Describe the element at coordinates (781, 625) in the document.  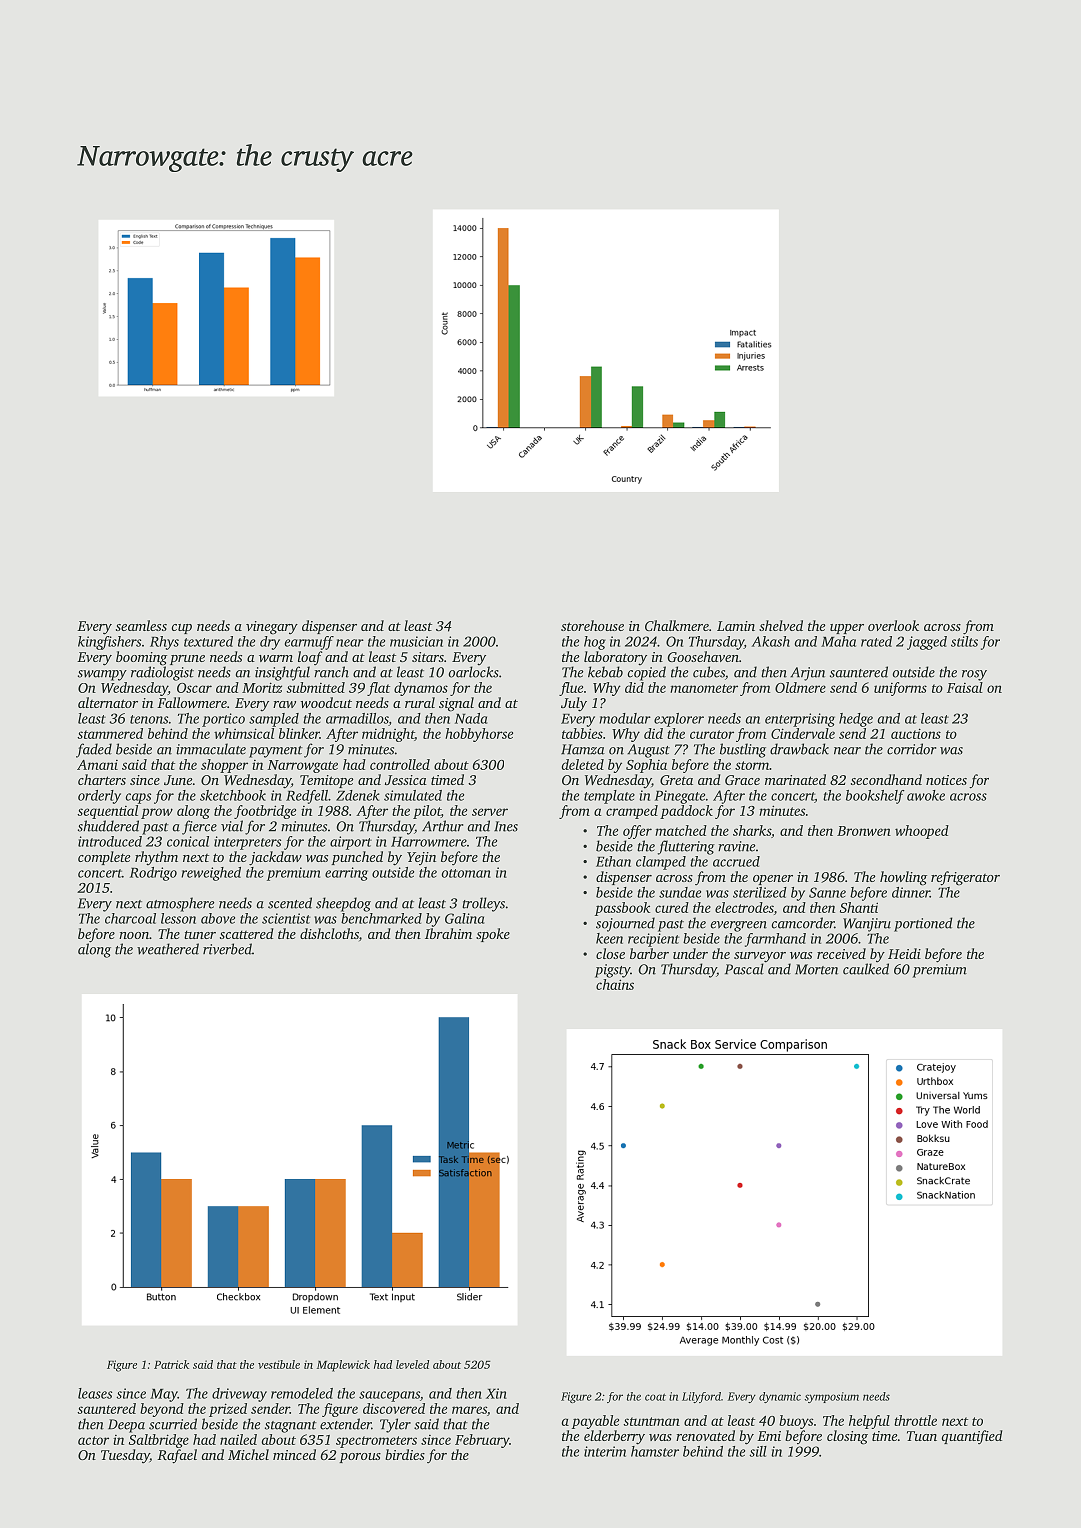
I see `shelved` at that location.
